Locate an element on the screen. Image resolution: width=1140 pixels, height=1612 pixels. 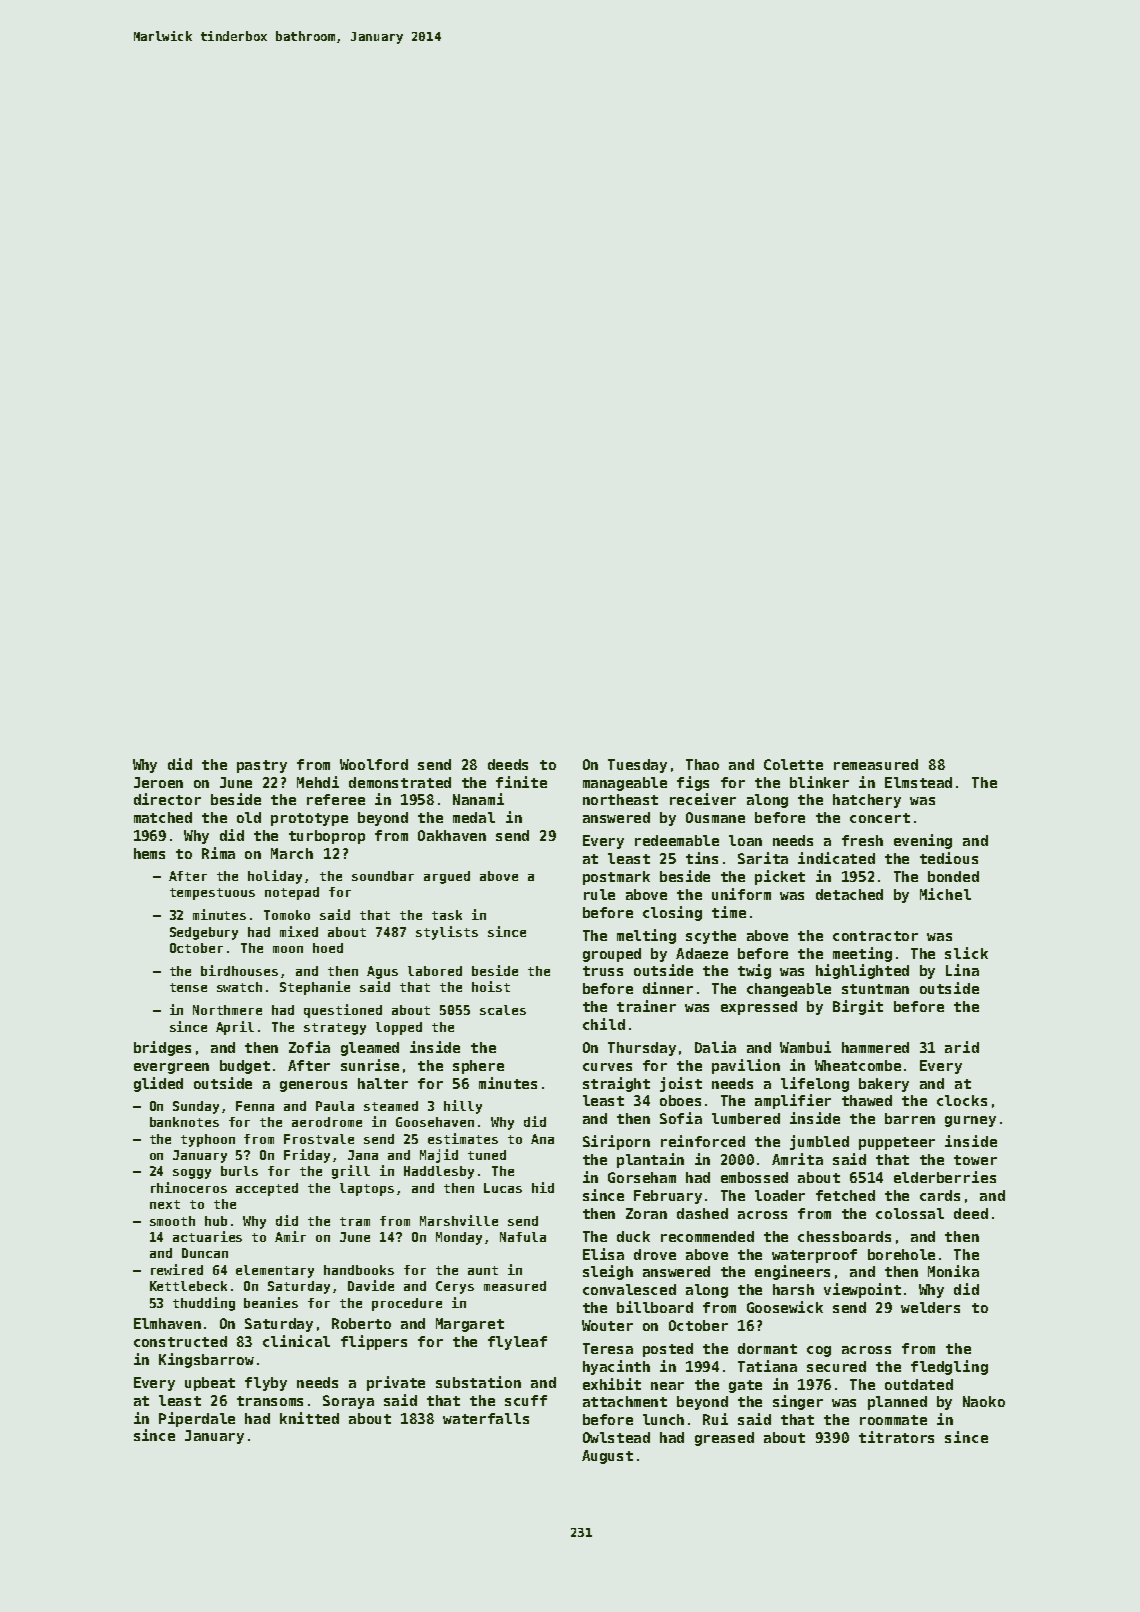
generous is located at coordinates (313, 1086).
